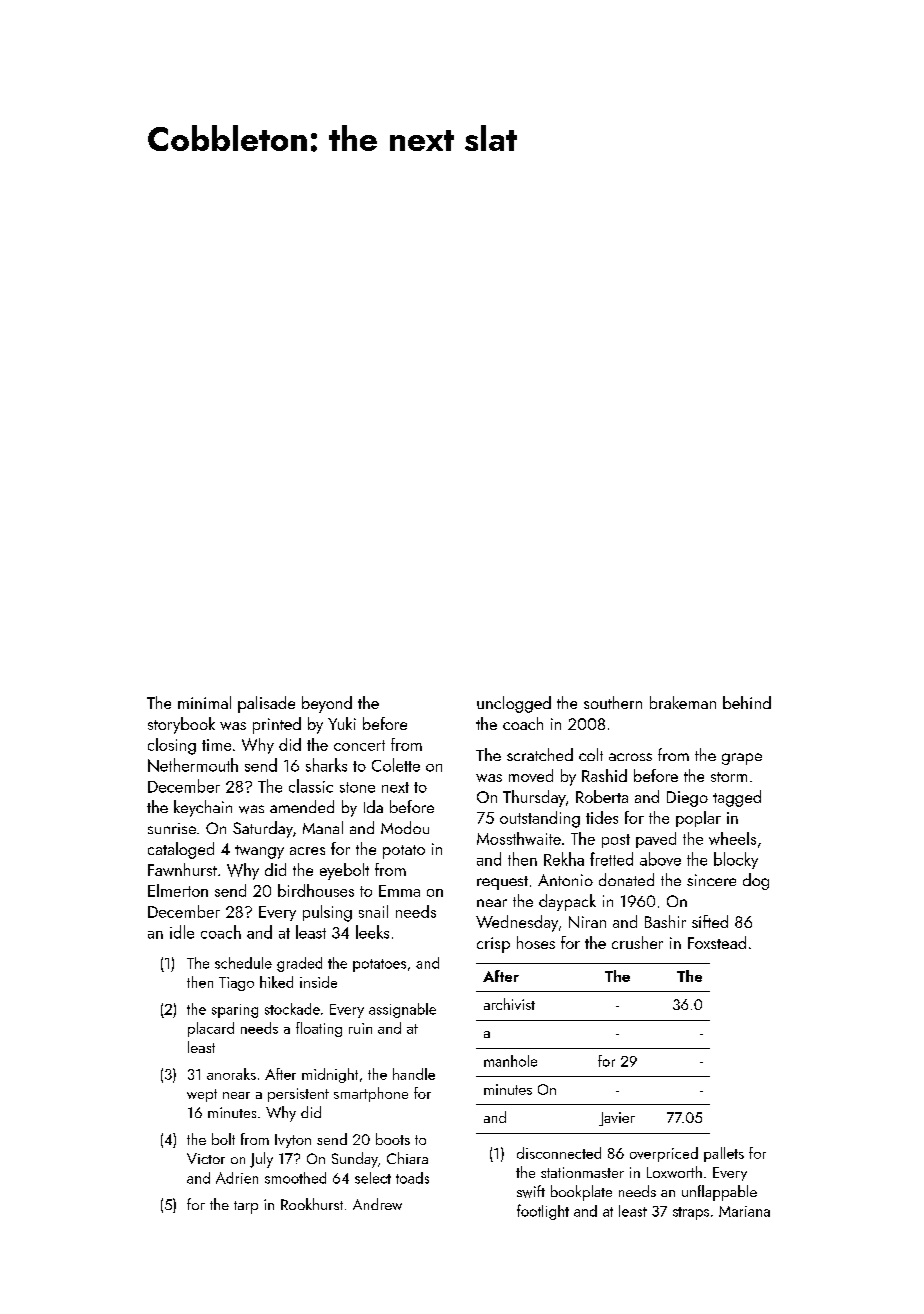  What do you see at coordinates (246, 1207) in the screenshot?
I see `tarp` at bounding box center [246, 1207].
